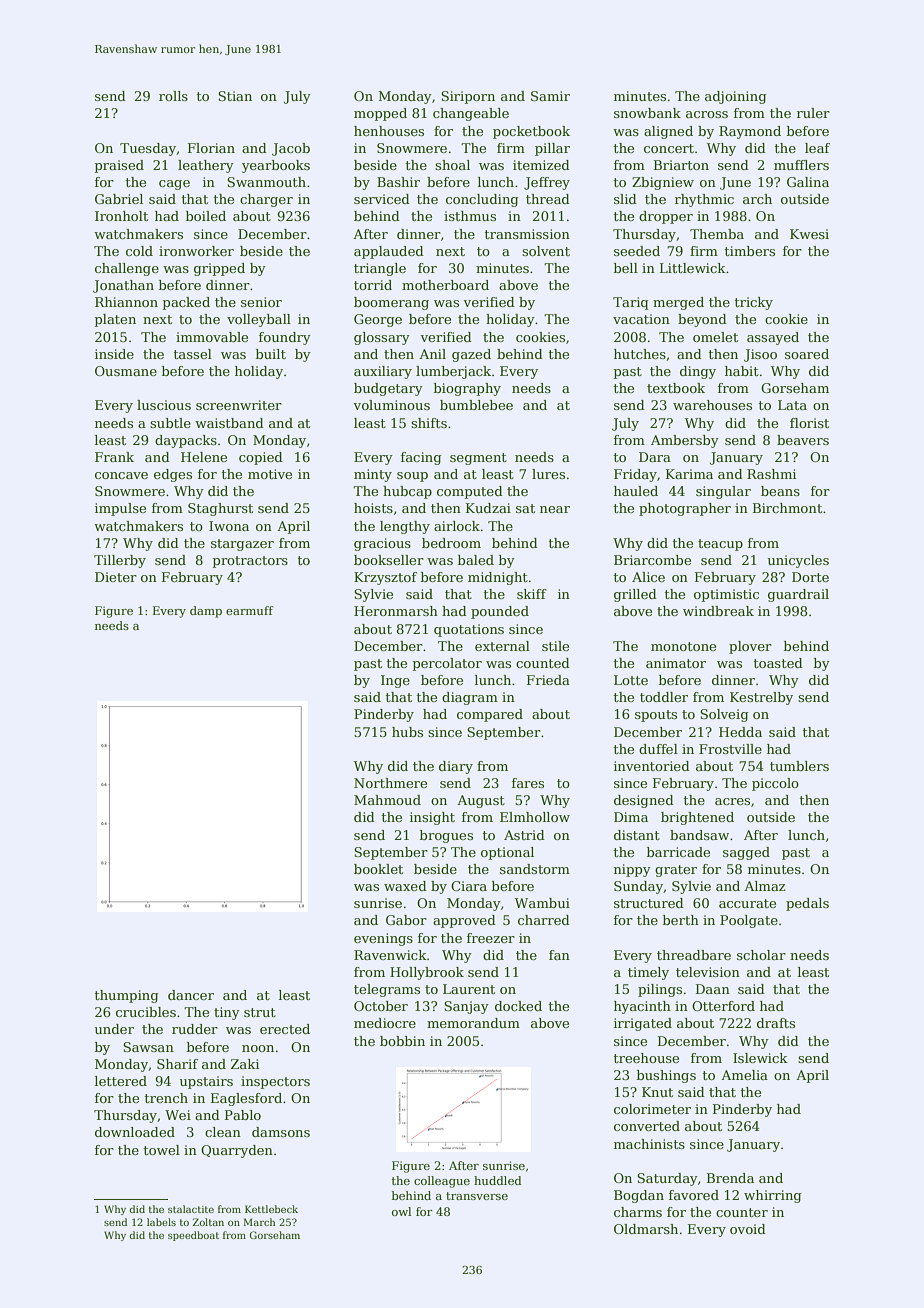 The height and width of the screenshot is (1308, 924). I want to click on downloaded, so click(135, 1132).
